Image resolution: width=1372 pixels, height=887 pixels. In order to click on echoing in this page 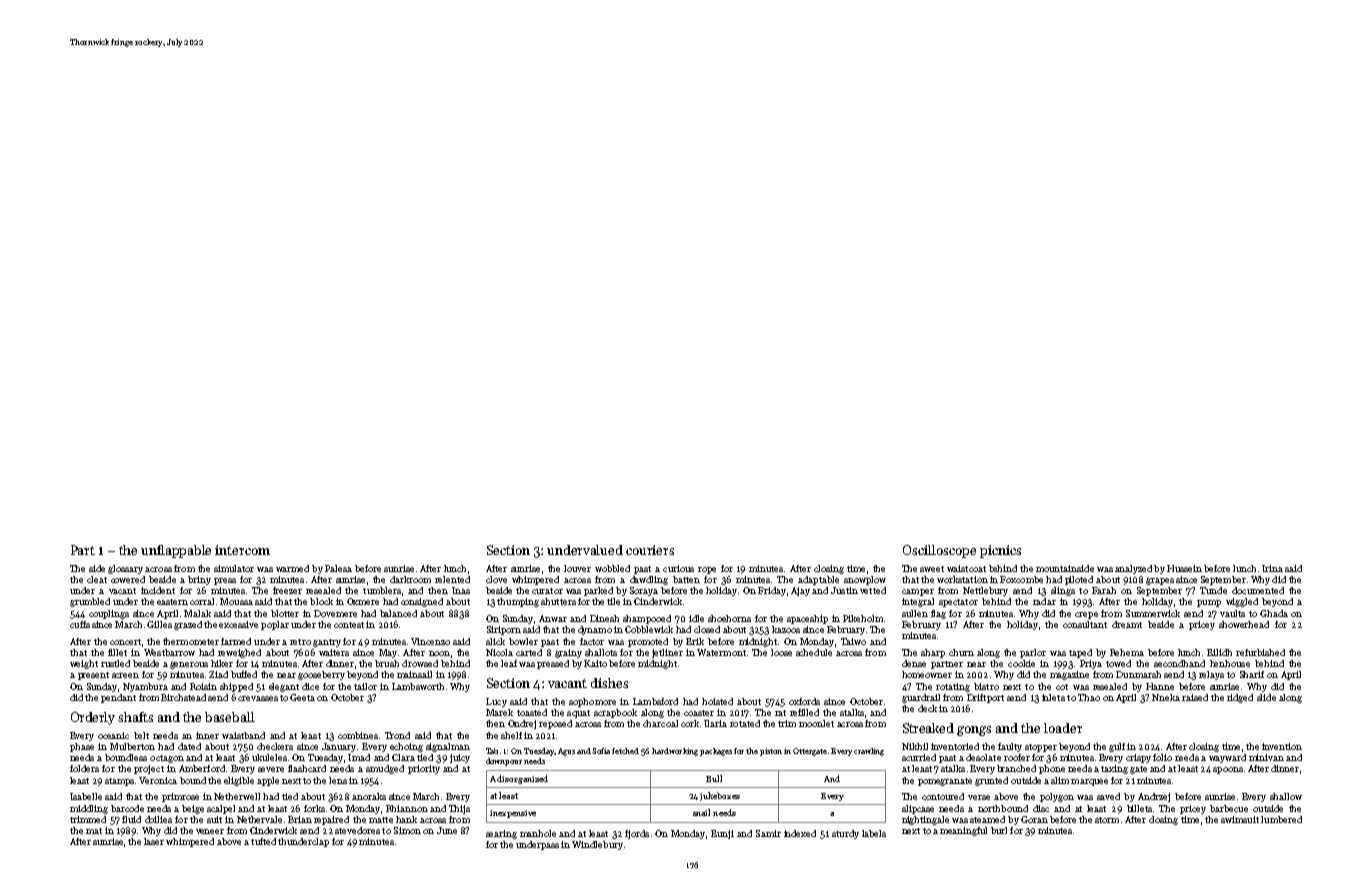, I will do `click(406, 747)`.
